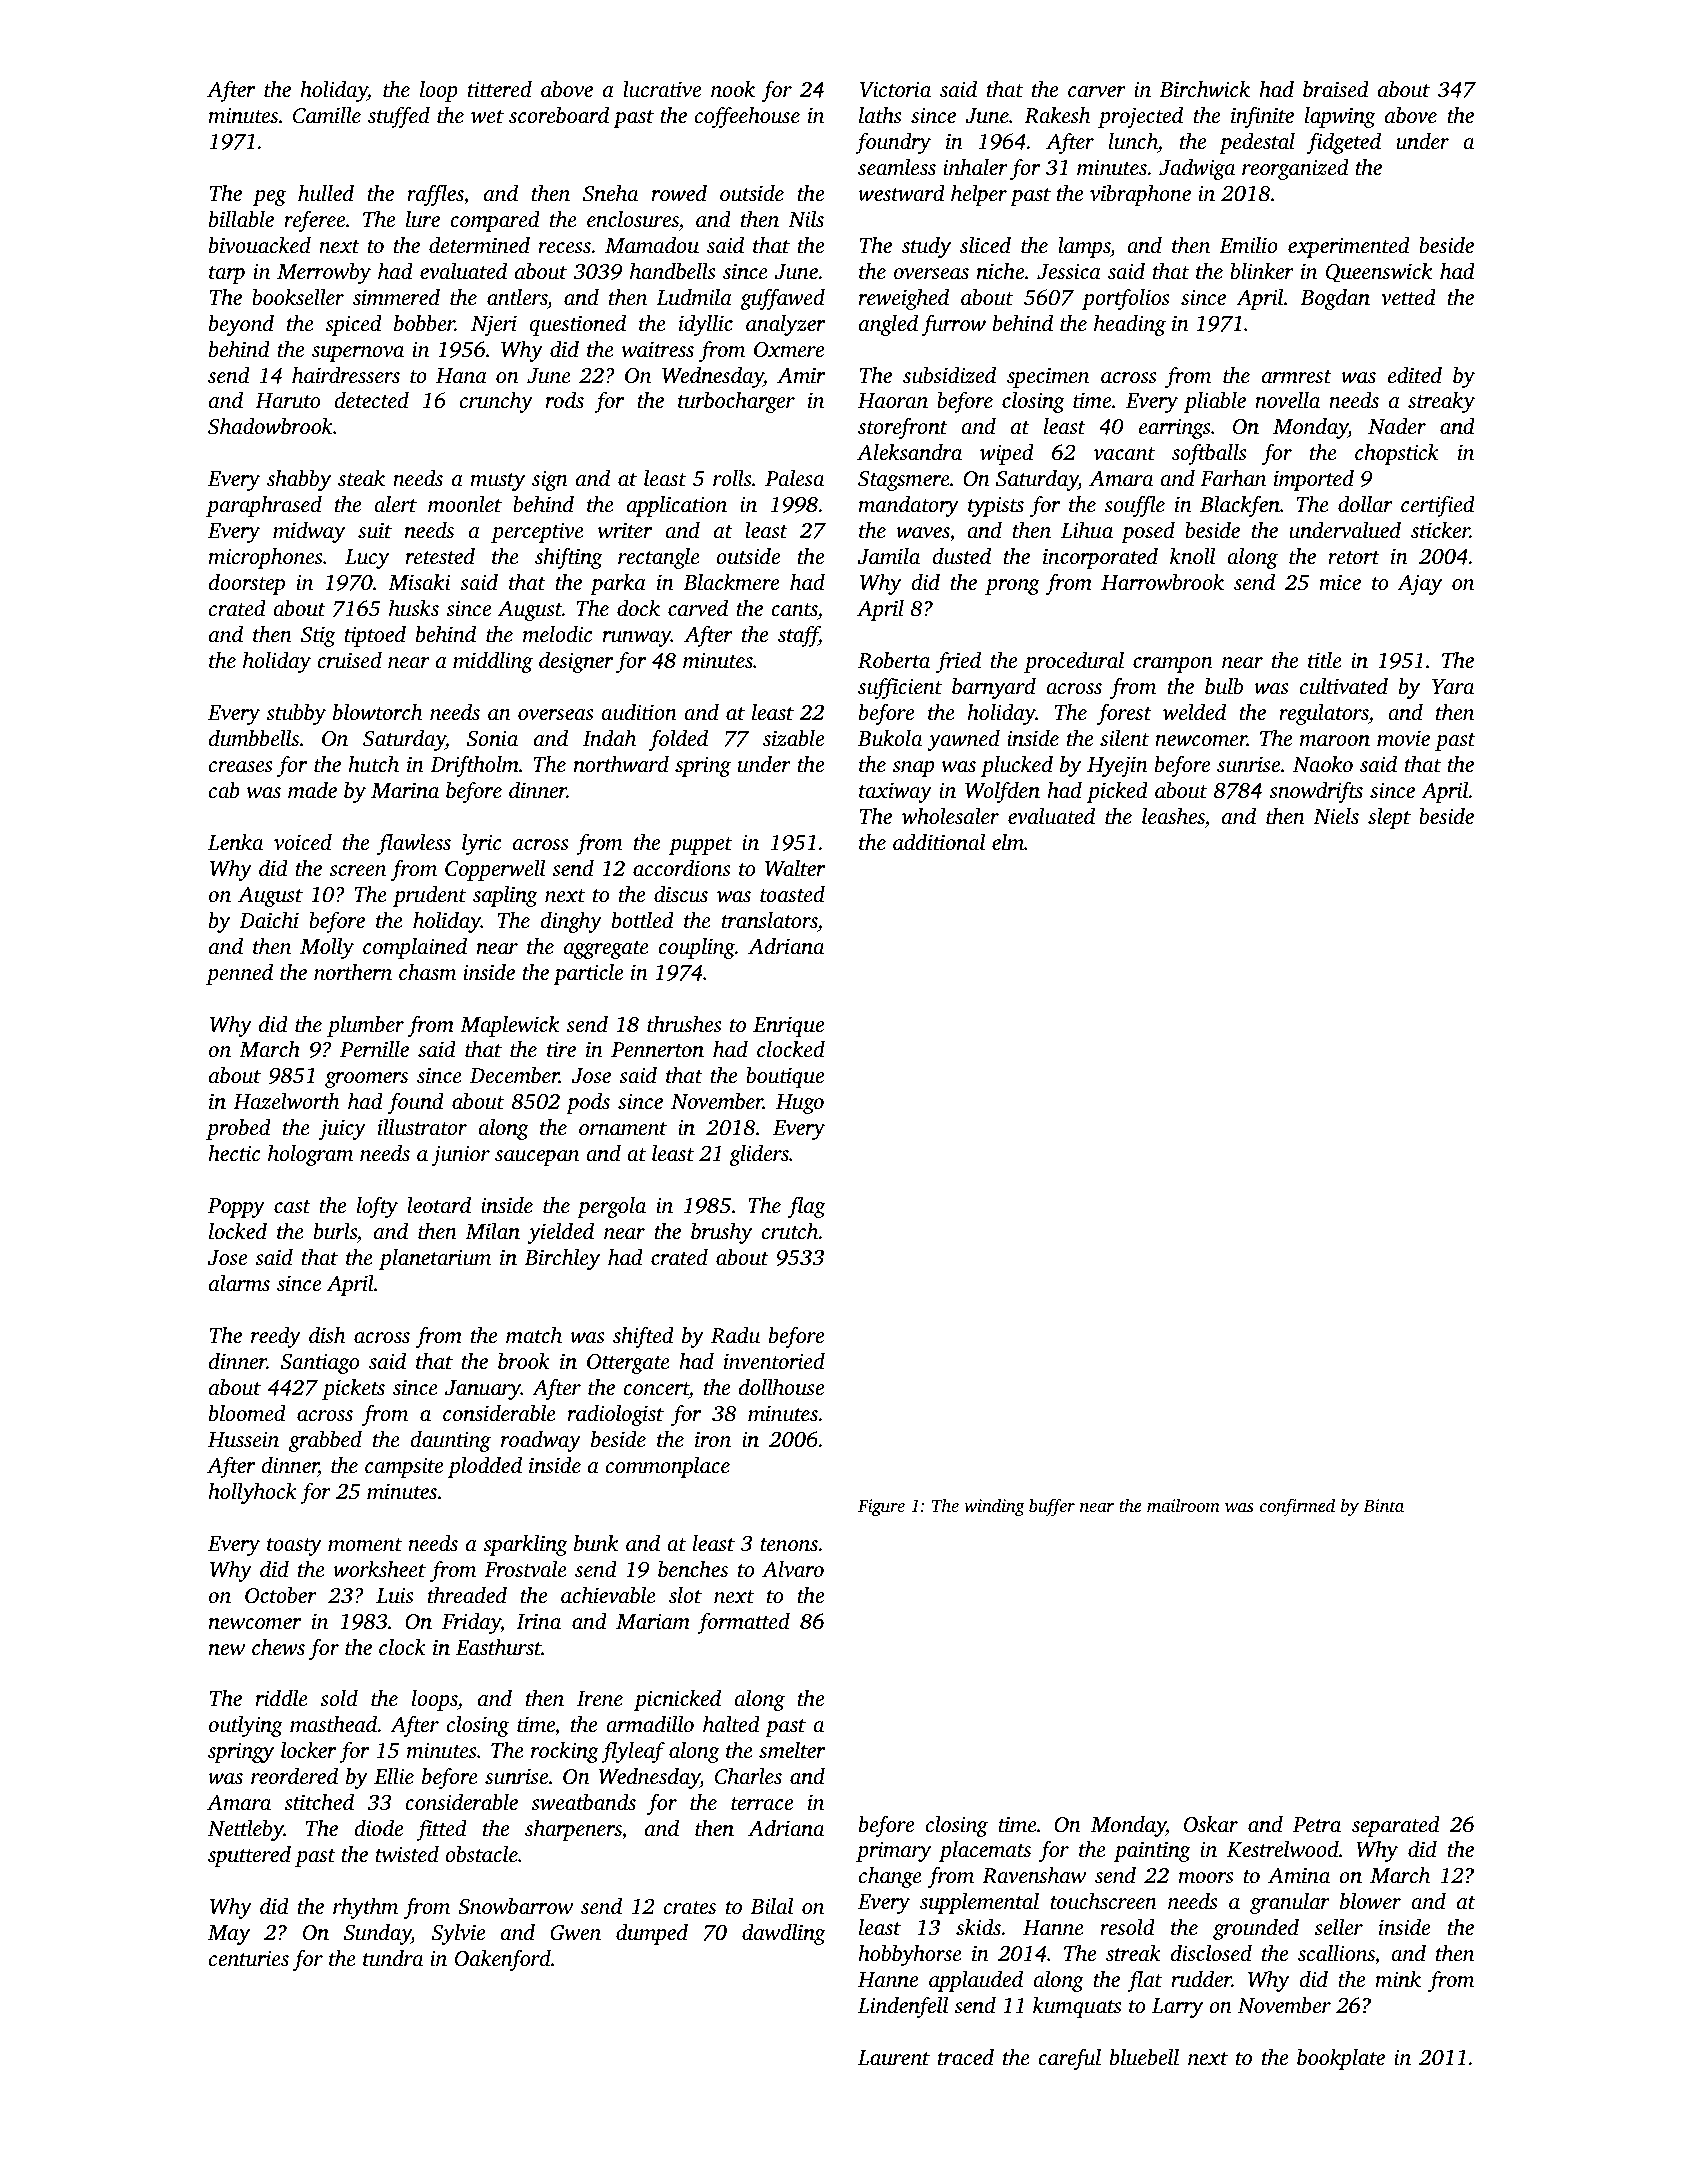  Describe the element at coordinates (1297, 376) in the screenshot. I see `armrest` at that location.
